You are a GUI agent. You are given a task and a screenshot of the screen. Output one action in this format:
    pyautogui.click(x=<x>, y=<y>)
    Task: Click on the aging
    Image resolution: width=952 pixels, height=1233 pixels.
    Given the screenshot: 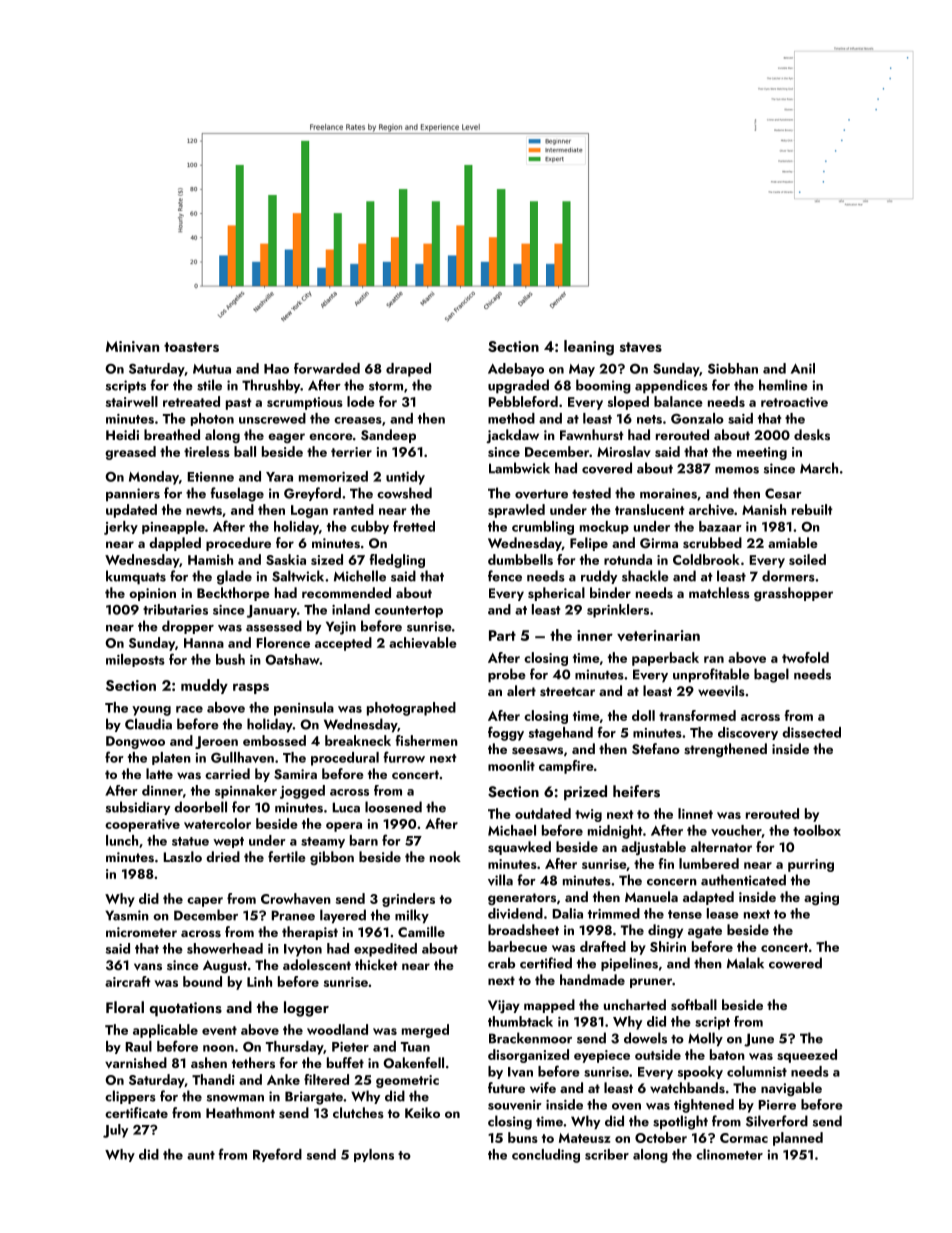 What is the action you would take?
    pyautogui.click(x=821, y=898)
